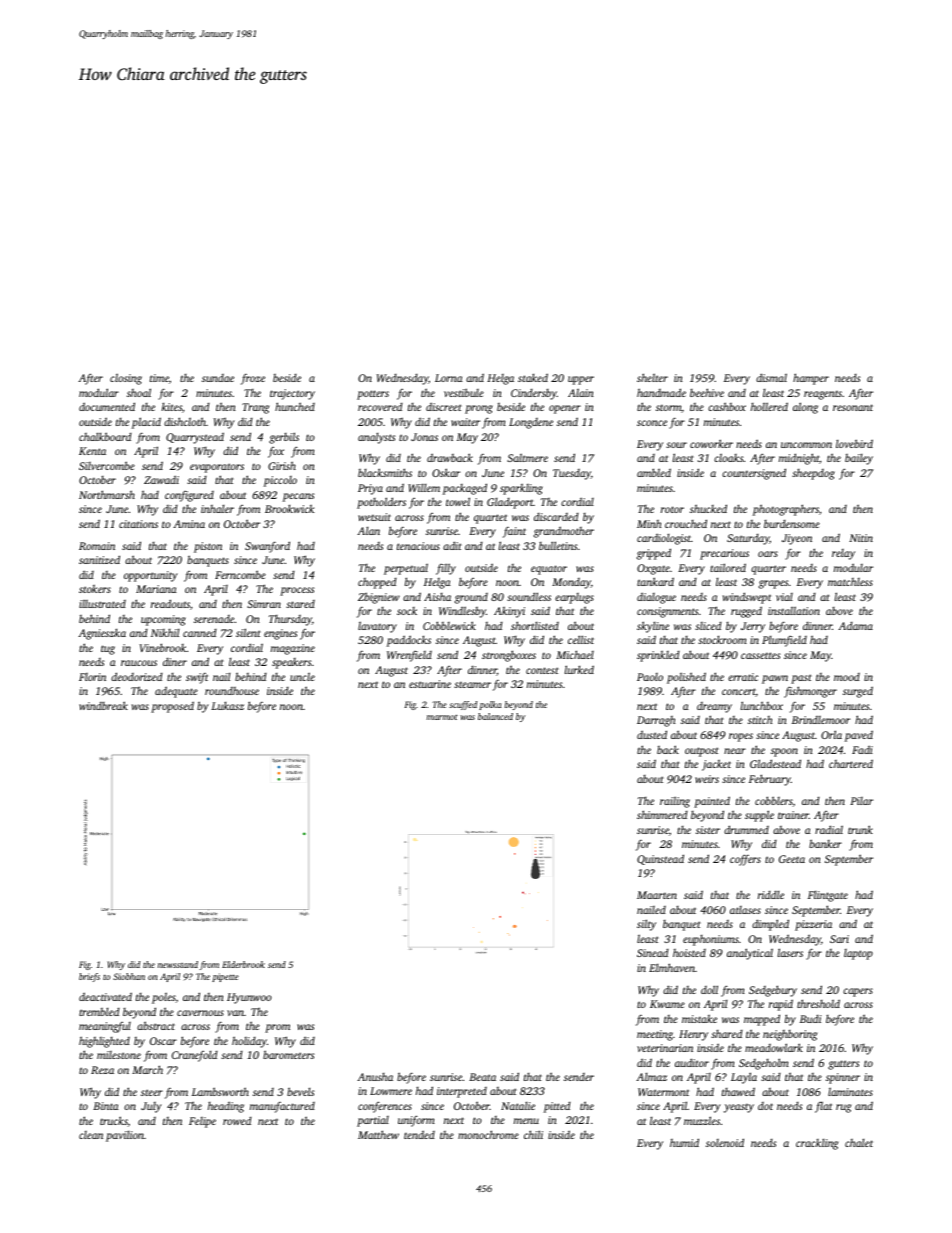 Image resolution: width=952 pixels, height=1233 pixels. What do you see at coordinates (739, 692) in the screenshot?
I see `concert` at bounding box center [739, 692].
